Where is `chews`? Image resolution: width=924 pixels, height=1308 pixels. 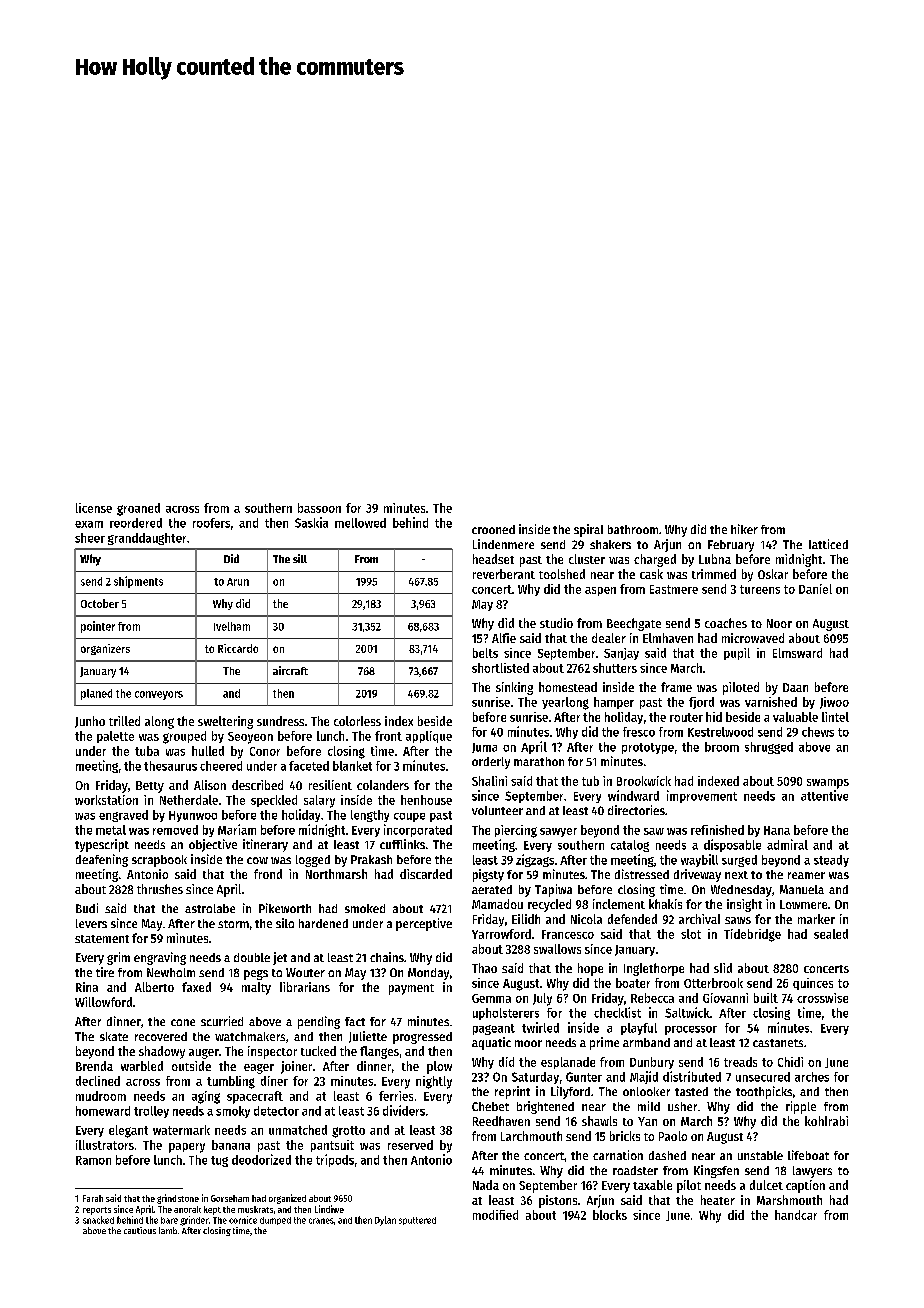 chews is located at coordinates (818, 732).
